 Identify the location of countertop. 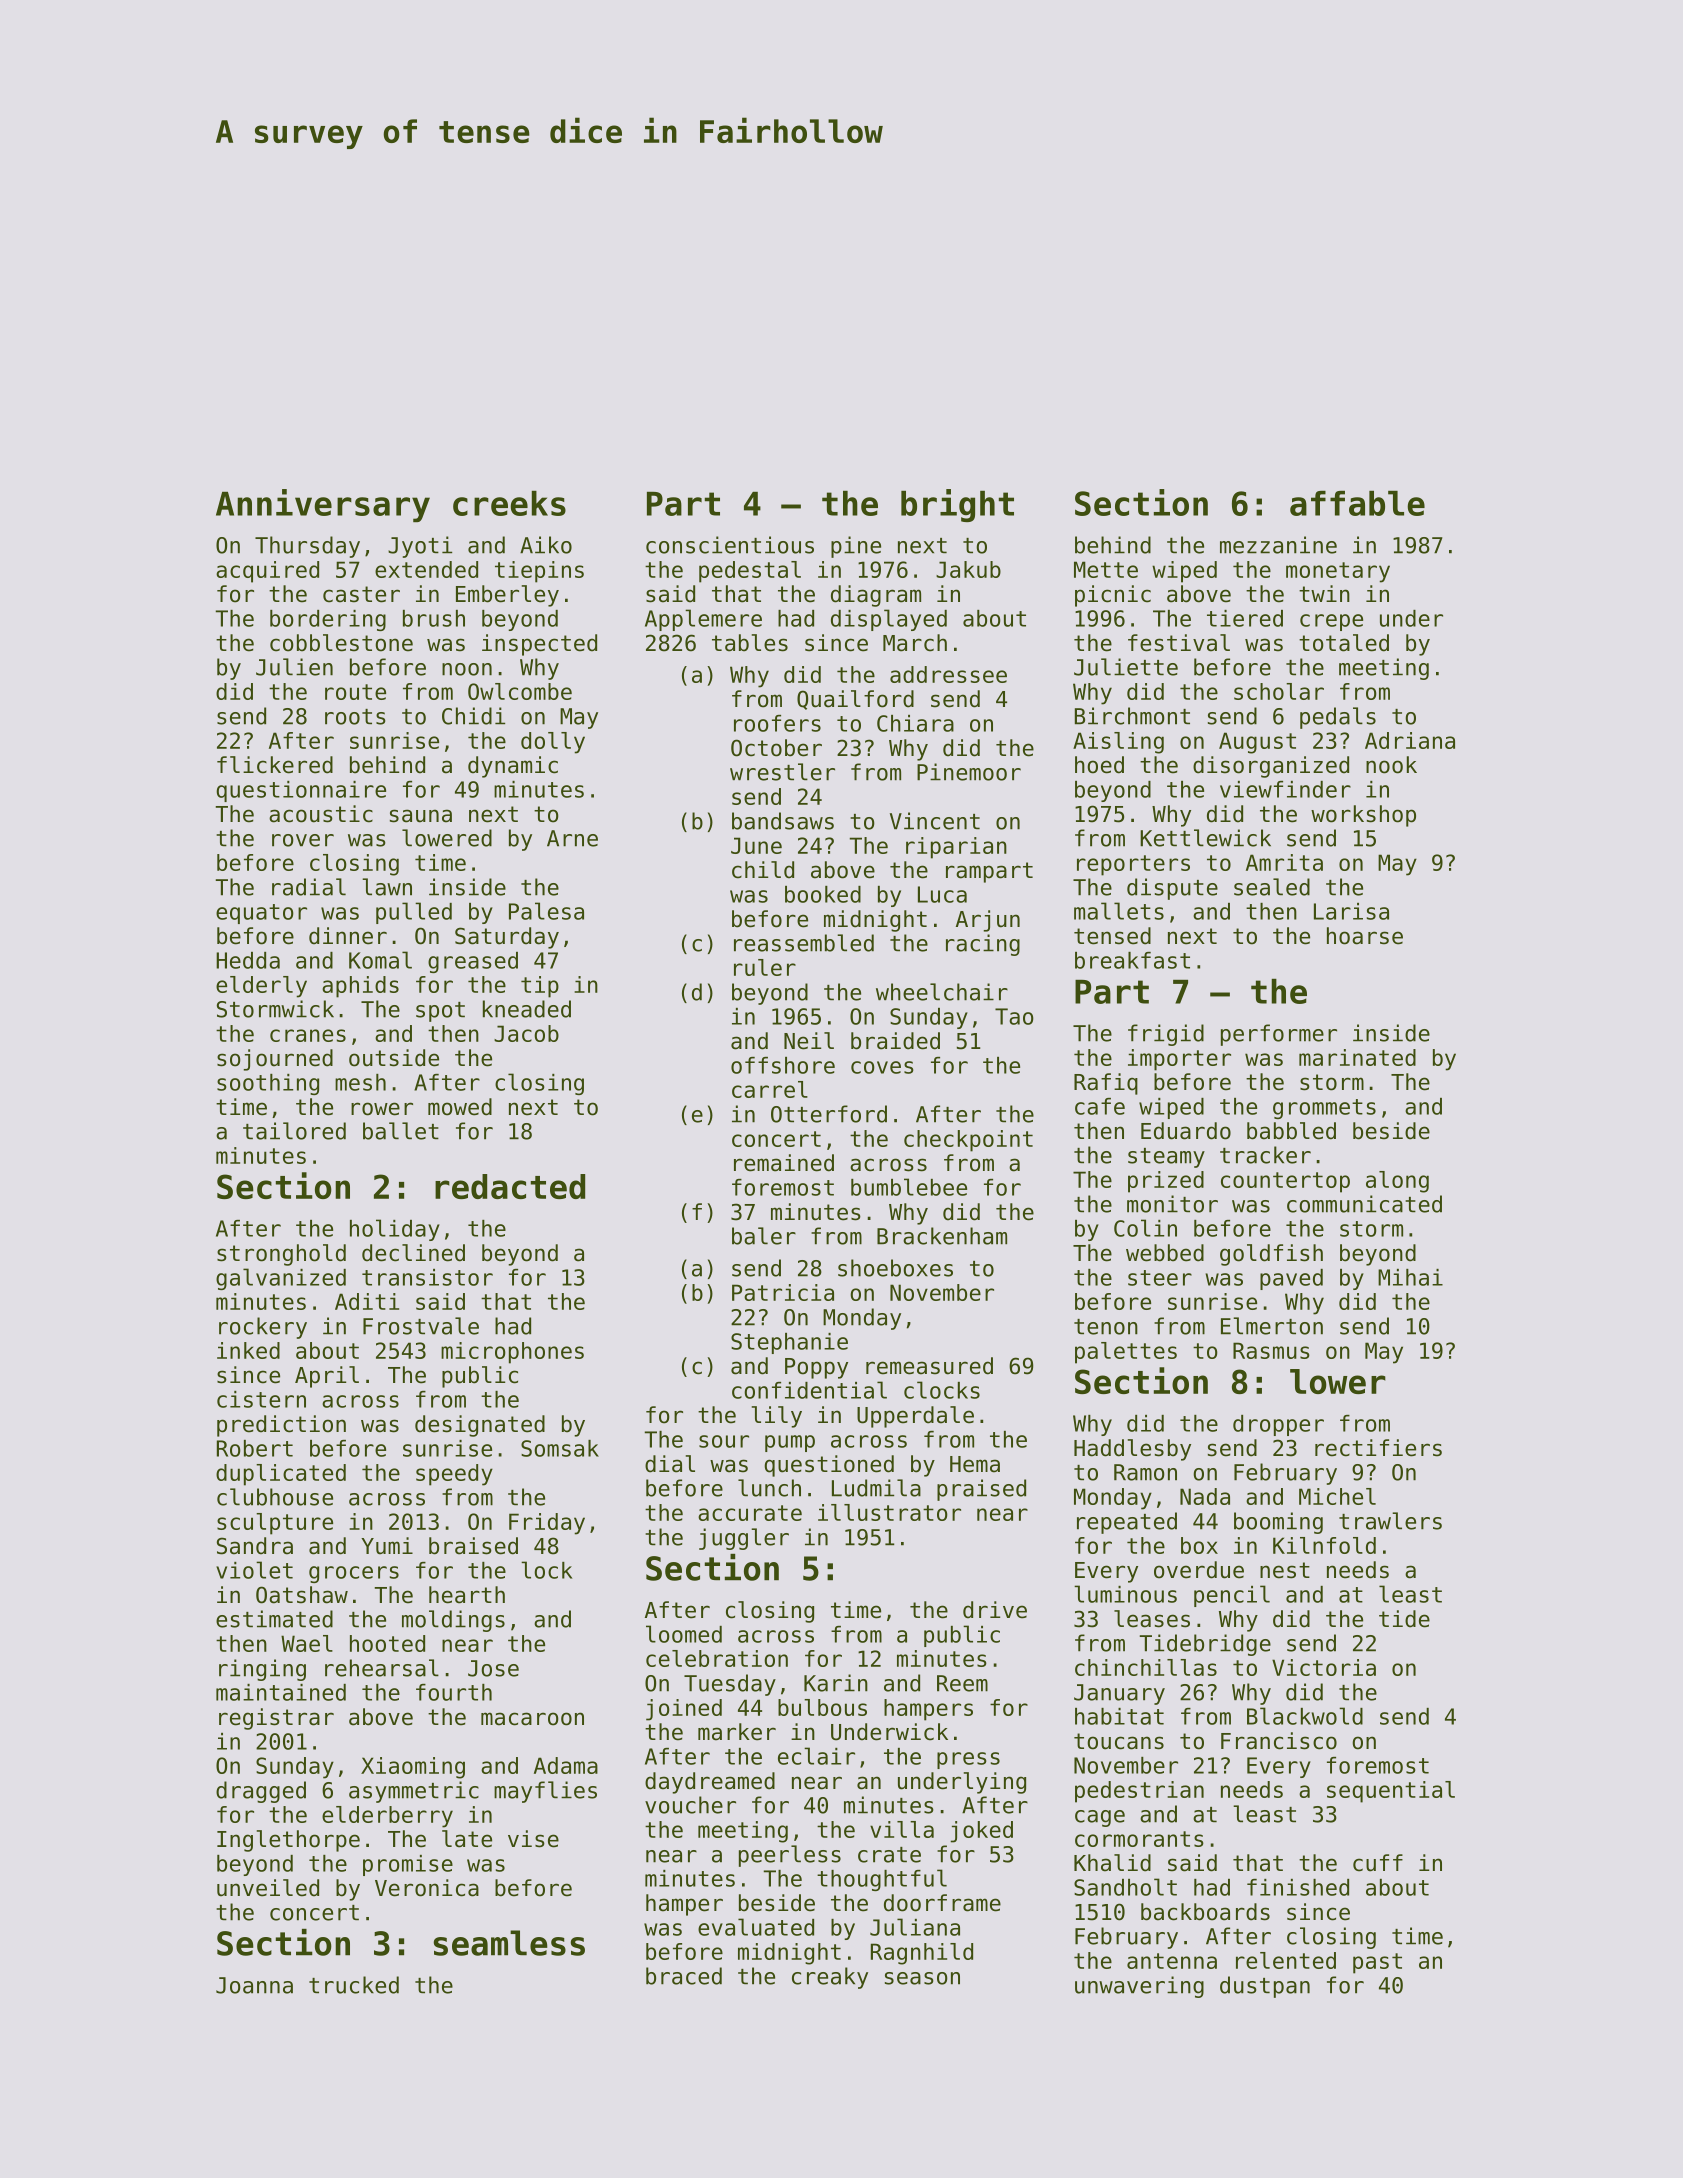
(1285, 1182).
